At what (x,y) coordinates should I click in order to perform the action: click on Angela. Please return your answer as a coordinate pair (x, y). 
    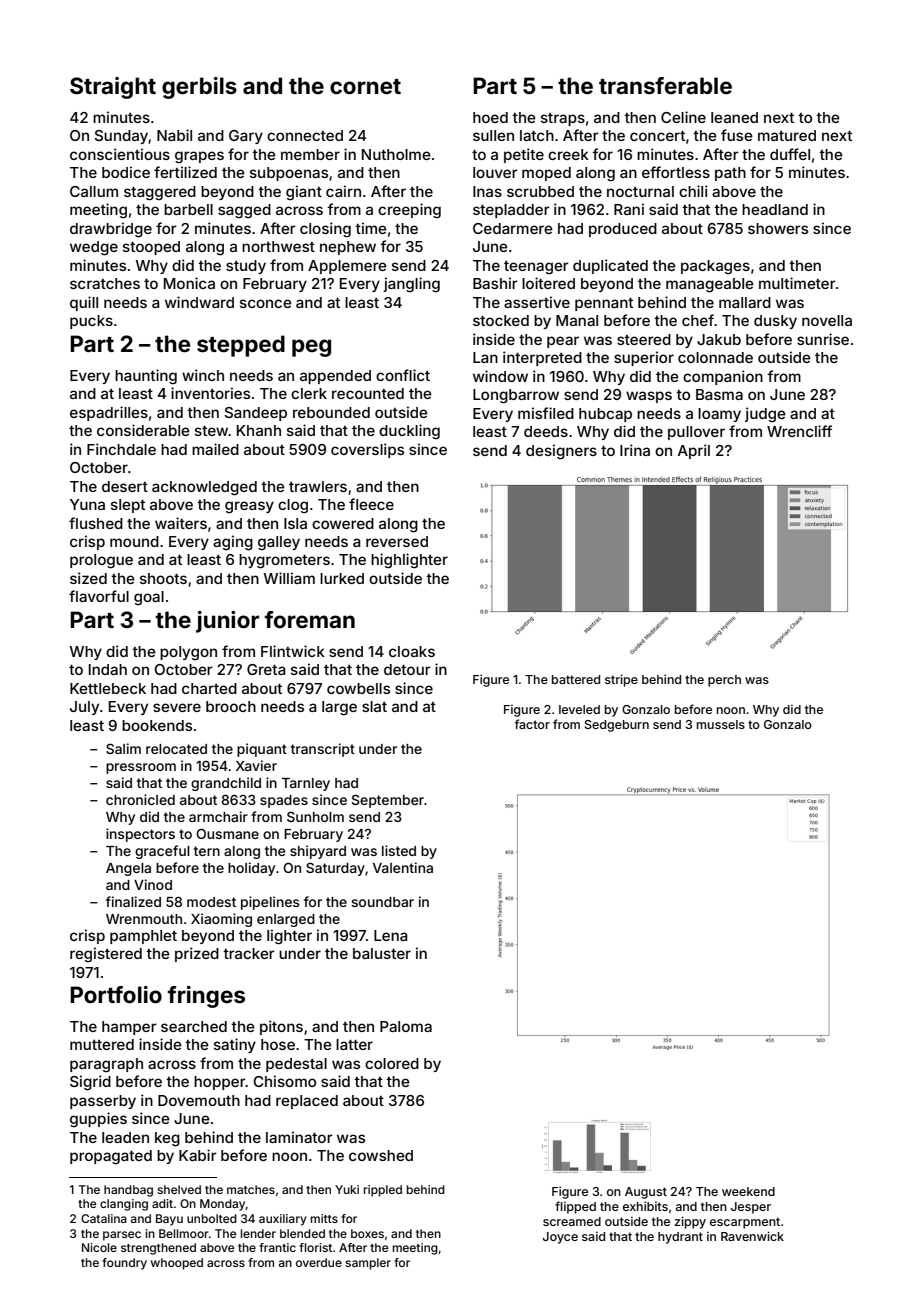
    Looking at the image, I should click on (128, 869).
